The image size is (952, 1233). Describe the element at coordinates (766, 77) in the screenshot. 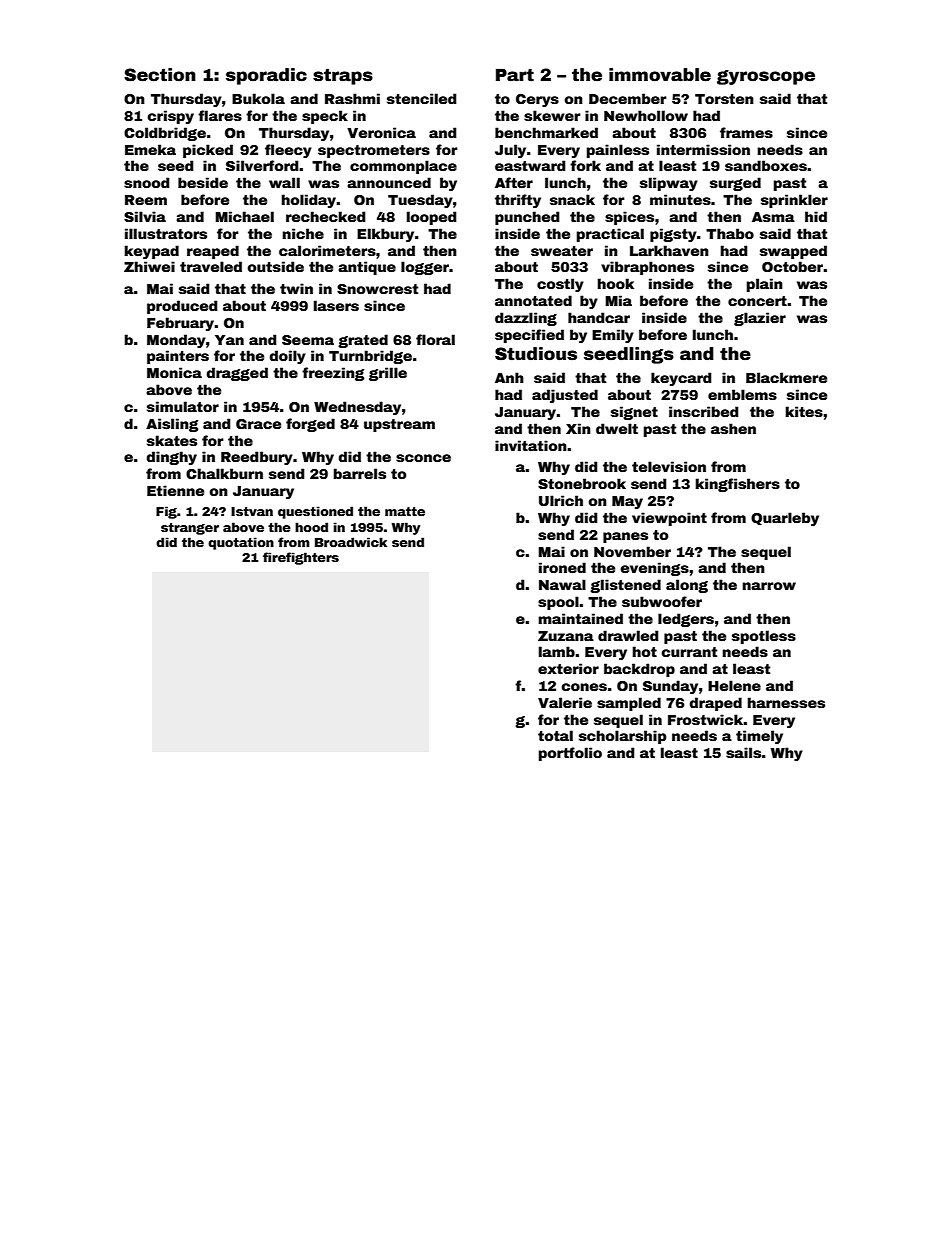

I see `gyroscope` at that location.
